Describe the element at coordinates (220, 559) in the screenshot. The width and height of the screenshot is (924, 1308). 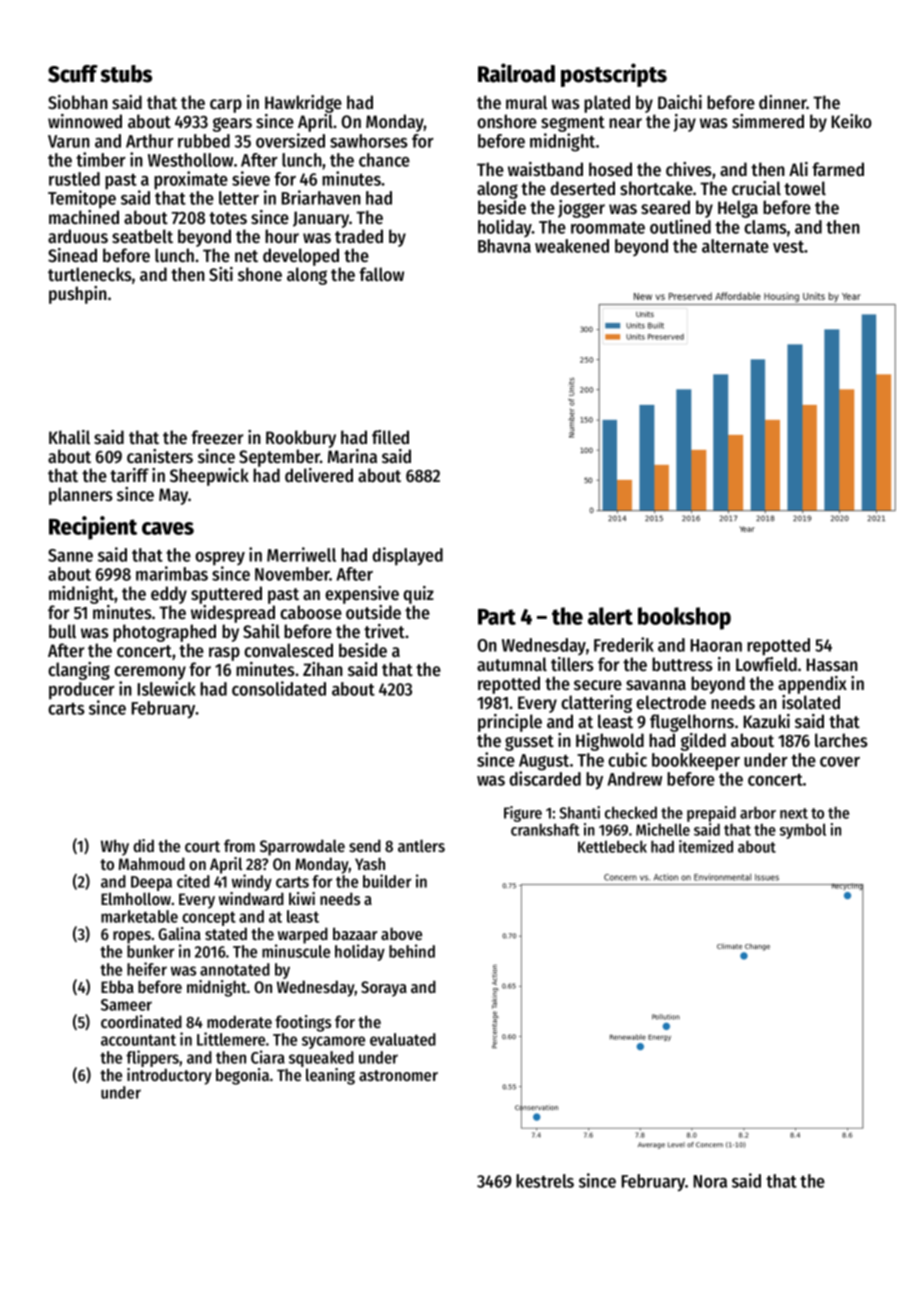
I see `osprey` at that location.
